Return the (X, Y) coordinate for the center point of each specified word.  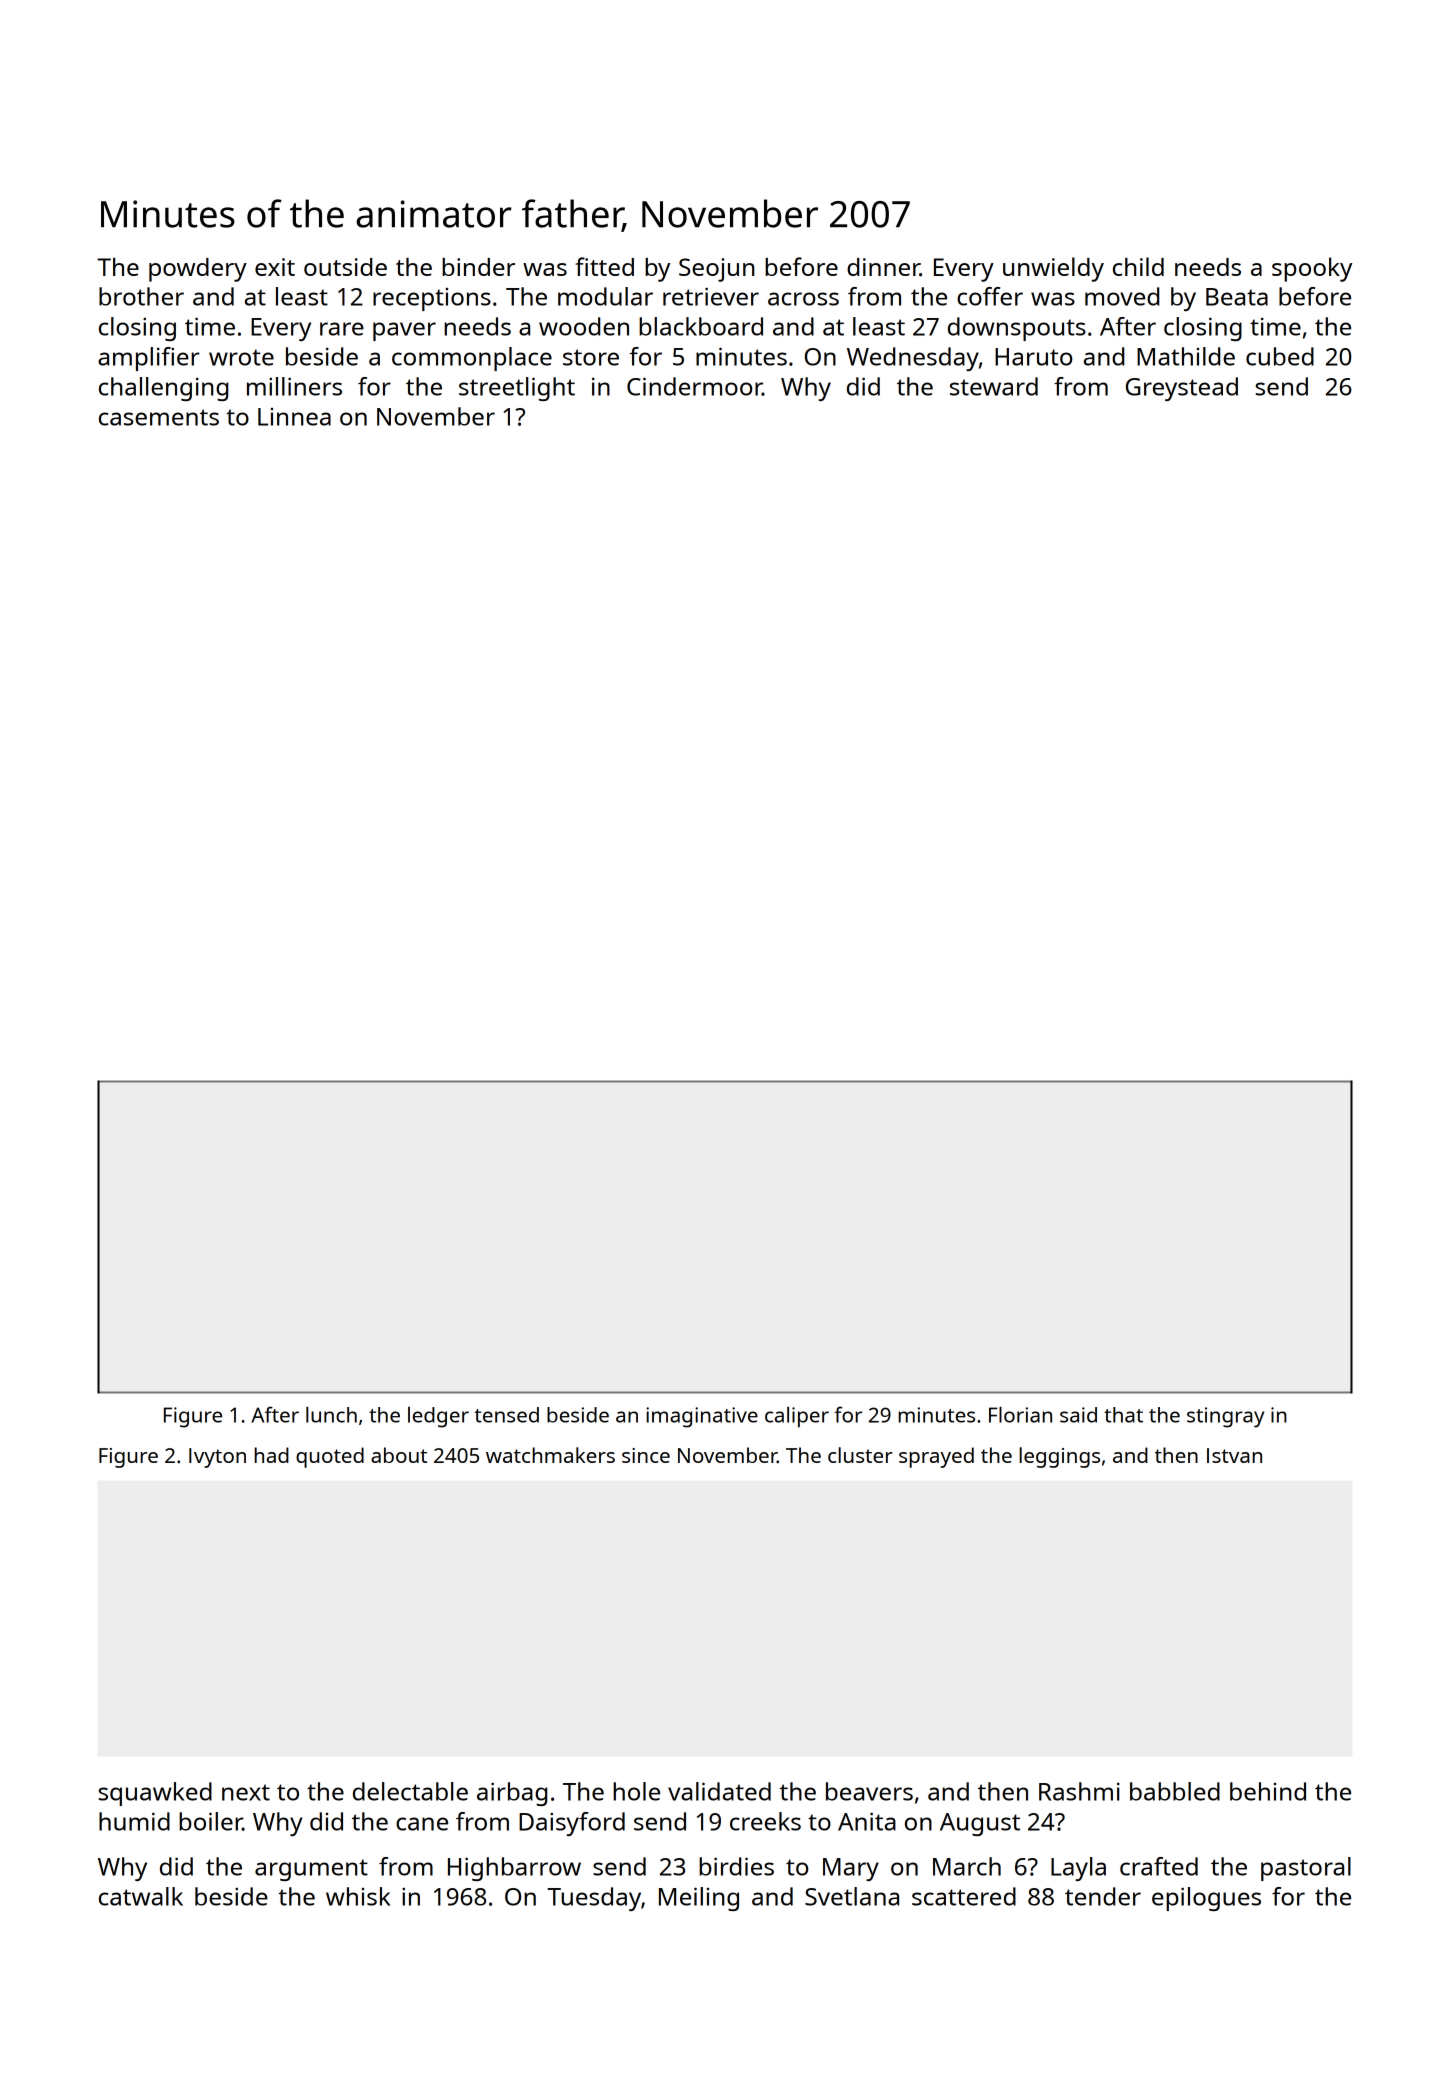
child (1138, 266)
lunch (331, 1415)
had (271, 1455)
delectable (410, 1791)
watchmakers (550, 1455)
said (1078, 1415)
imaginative (702, 1417)
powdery (198, 270)
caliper (797, 1417)
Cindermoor (694, 386)
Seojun (716, 270)
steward (994, 386)
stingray (1225, 1417)
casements (159, 417)
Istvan (1234, 1455)
